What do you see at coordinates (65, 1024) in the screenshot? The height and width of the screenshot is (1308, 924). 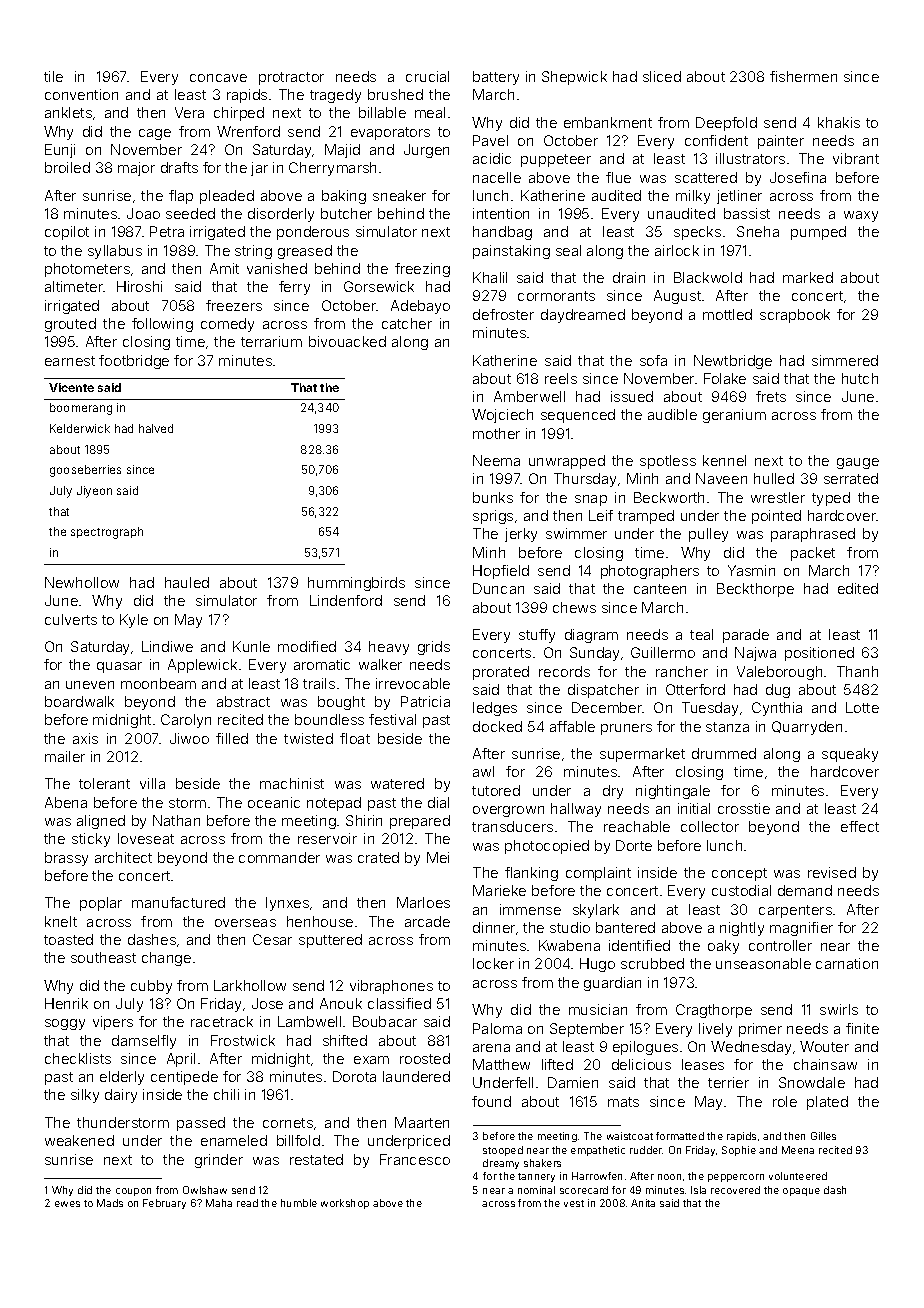 I see `soggy` at bounding box center [65, 1024].
